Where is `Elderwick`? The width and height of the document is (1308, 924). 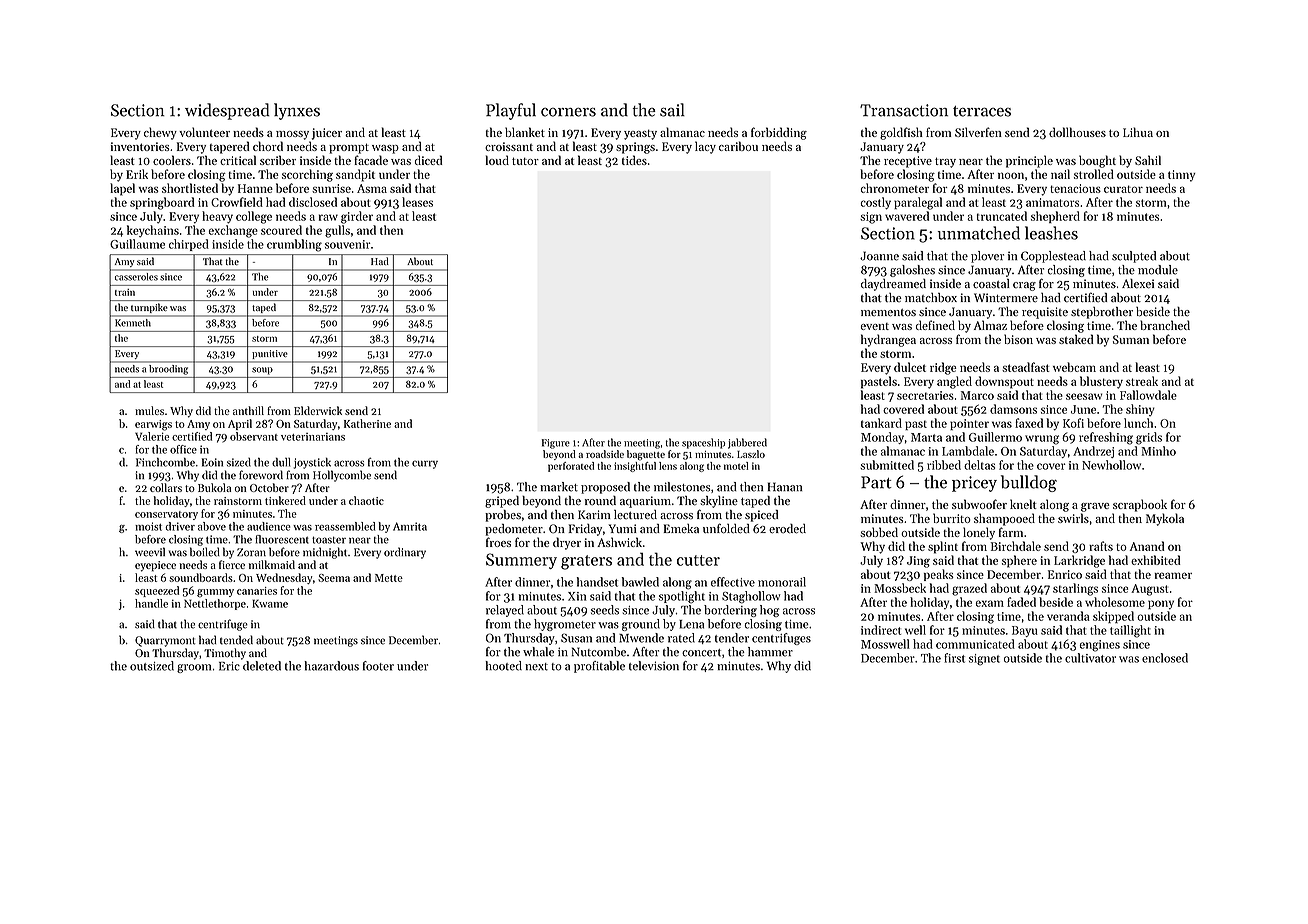 Elderwick is located at coordinates (318, 410).
